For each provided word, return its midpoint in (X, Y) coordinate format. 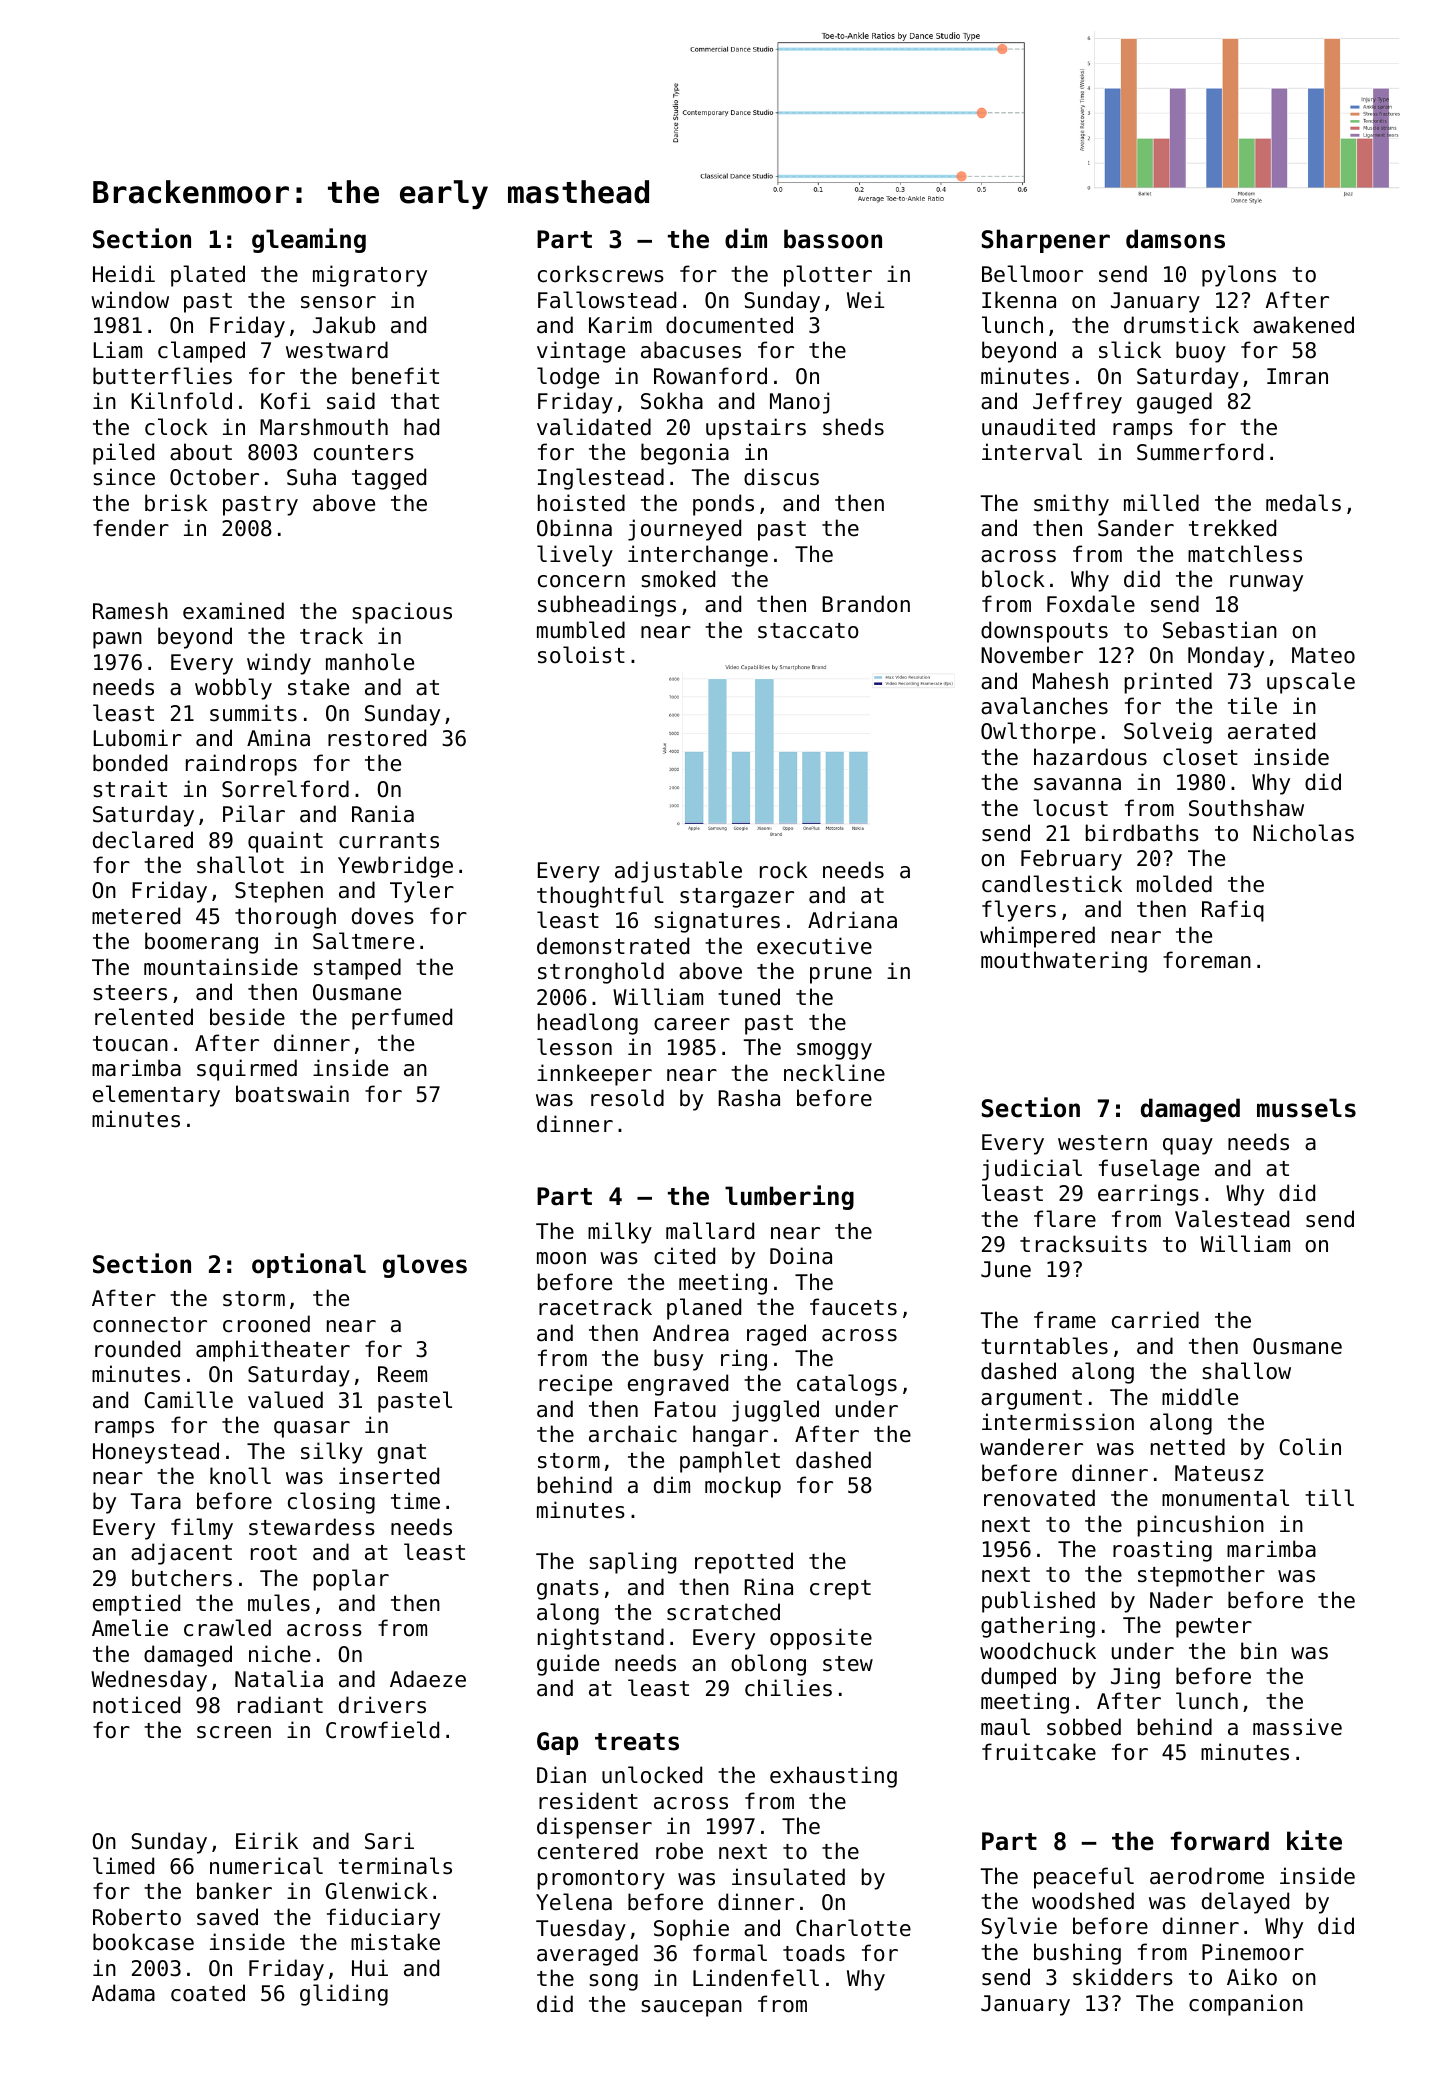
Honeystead (156, 1453)
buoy (1201, 352)
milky (620, 1233)
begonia (685, 454)
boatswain (292, 1094)
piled (123, 454)
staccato (808, 631)
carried (1155, 1320)
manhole (370, 662)
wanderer (1031, 1447)
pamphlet (730, 1462)
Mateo (1323, 655)
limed (123, 1866)
